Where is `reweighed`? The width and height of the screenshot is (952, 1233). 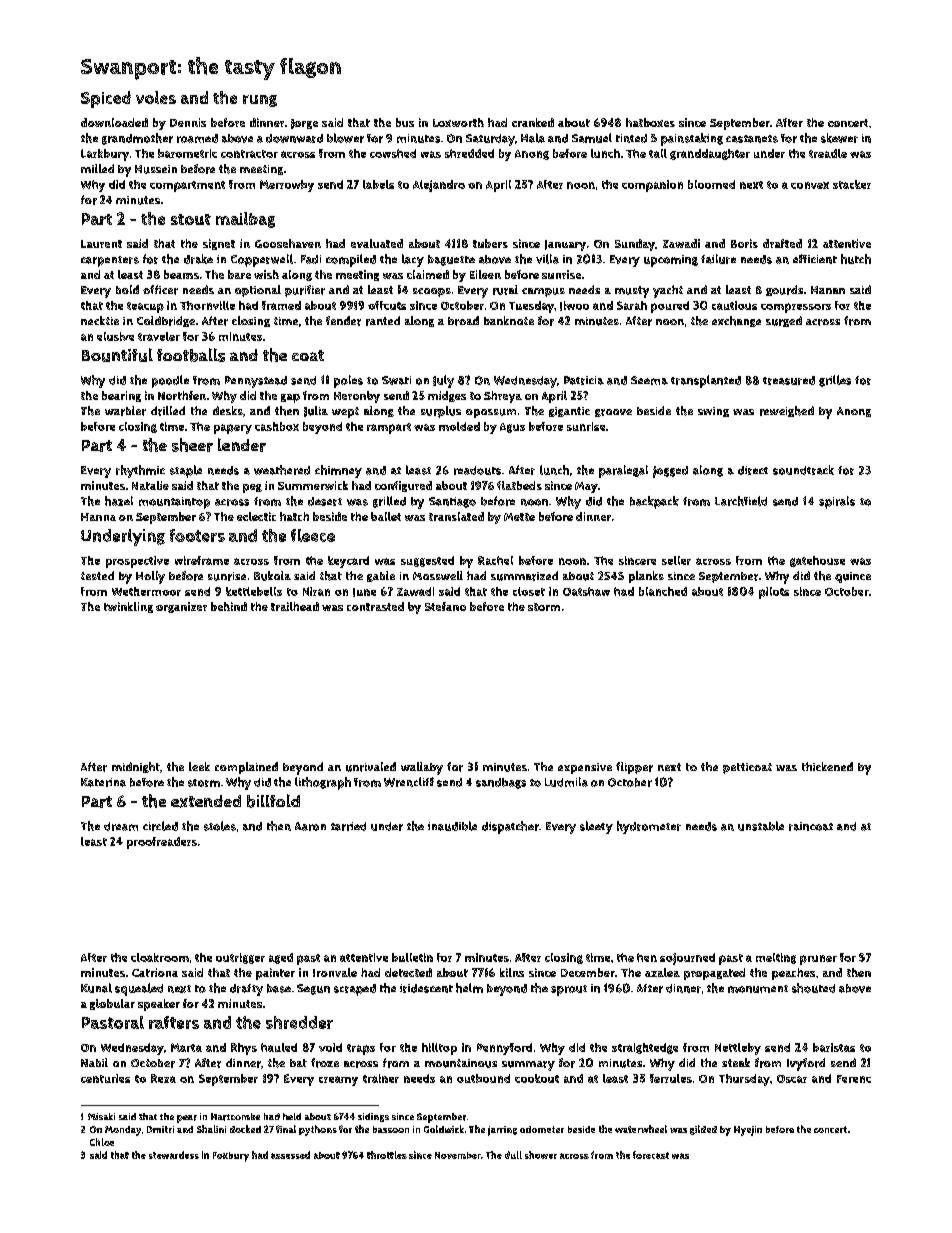
reweighed is located at coordinates (787, 411).
